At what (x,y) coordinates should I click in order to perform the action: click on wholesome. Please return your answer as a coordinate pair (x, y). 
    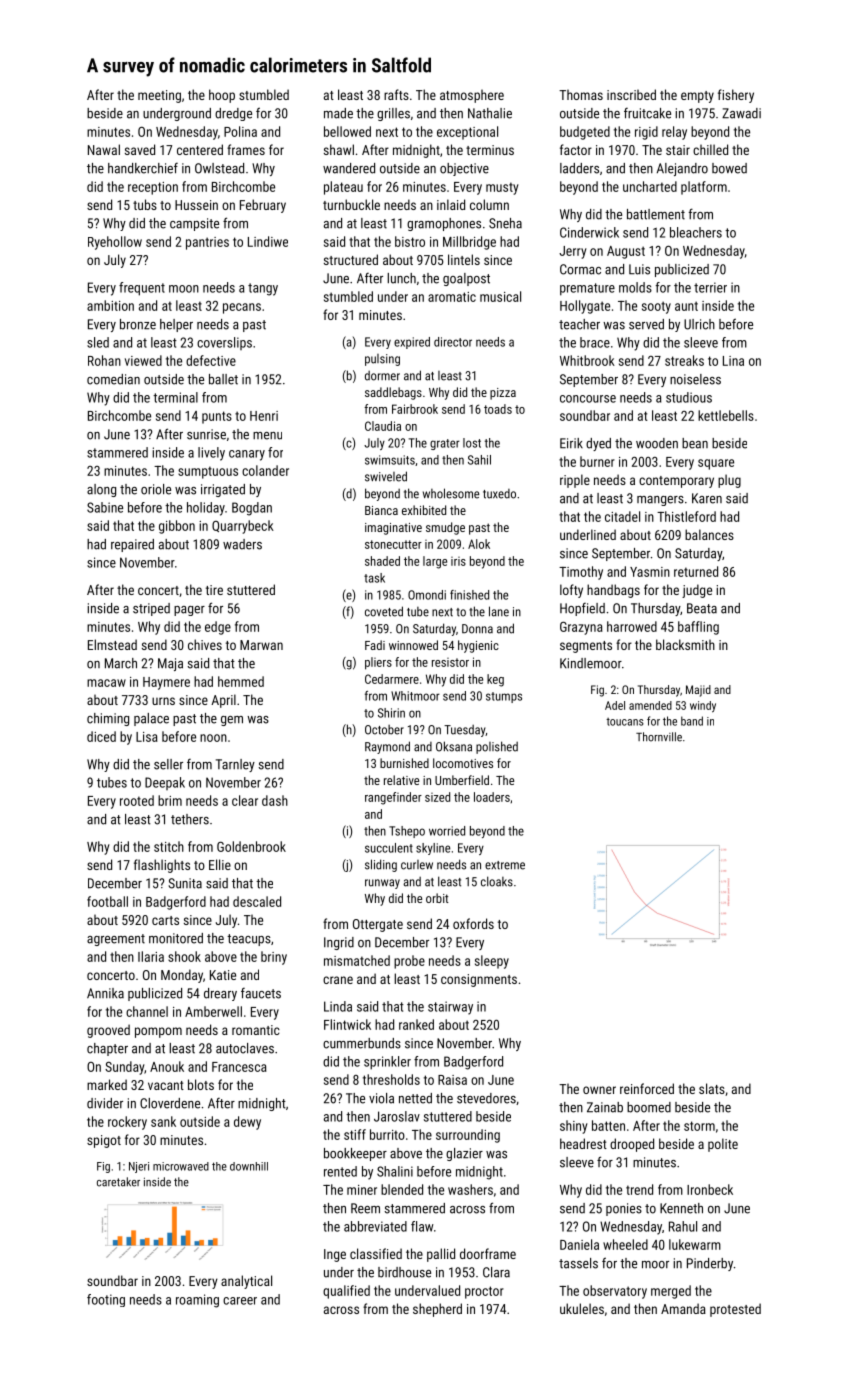
    Looking at the image, I should click on (451, 493).
